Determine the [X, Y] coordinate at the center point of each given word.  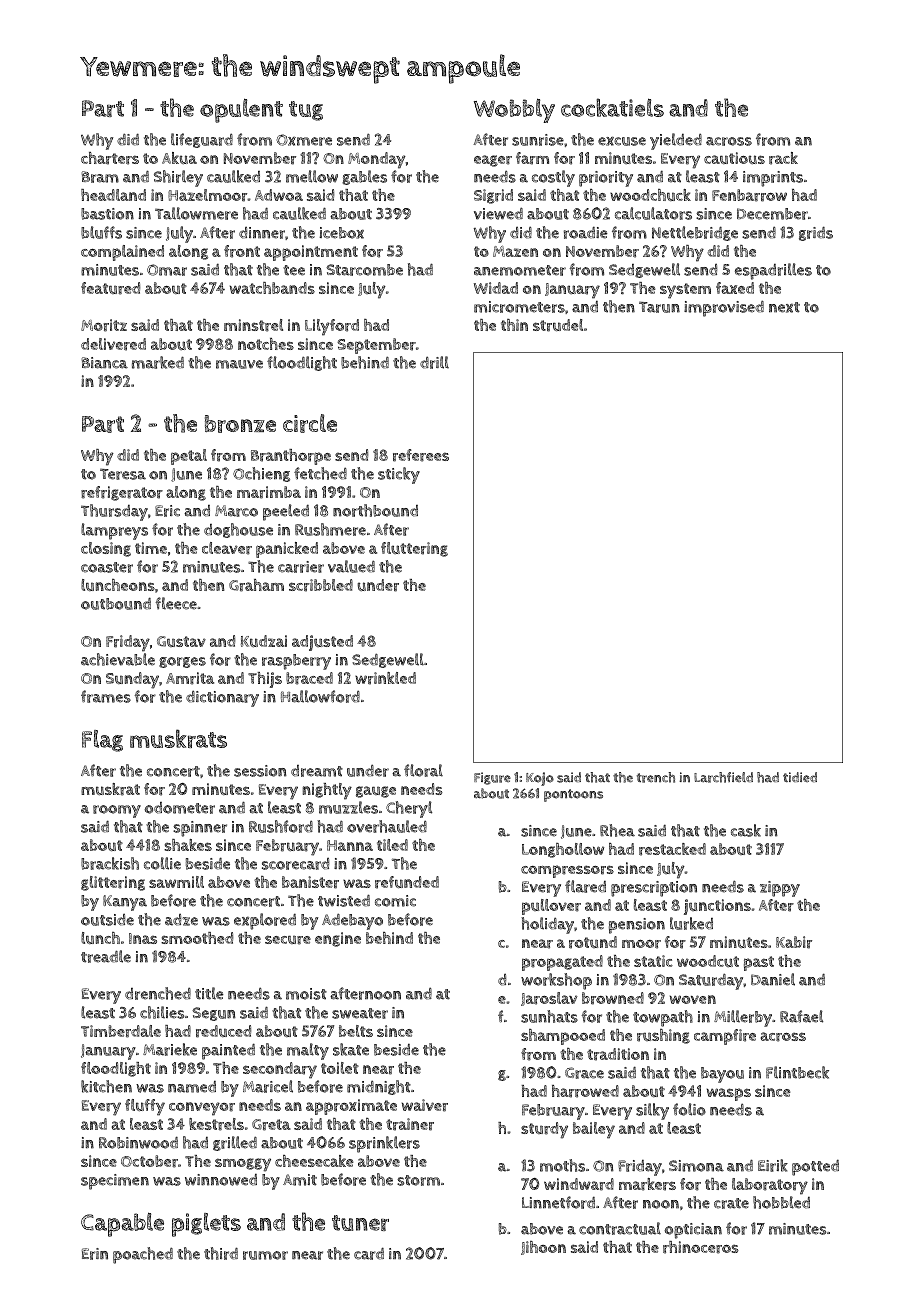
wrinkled [385, 678]
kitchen [106, 1086]
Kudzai [264, 641]
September [376, 346]
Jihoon [543, 1248]
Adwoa [279, 195]
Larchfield [723, 777]
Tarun [659, 307]
